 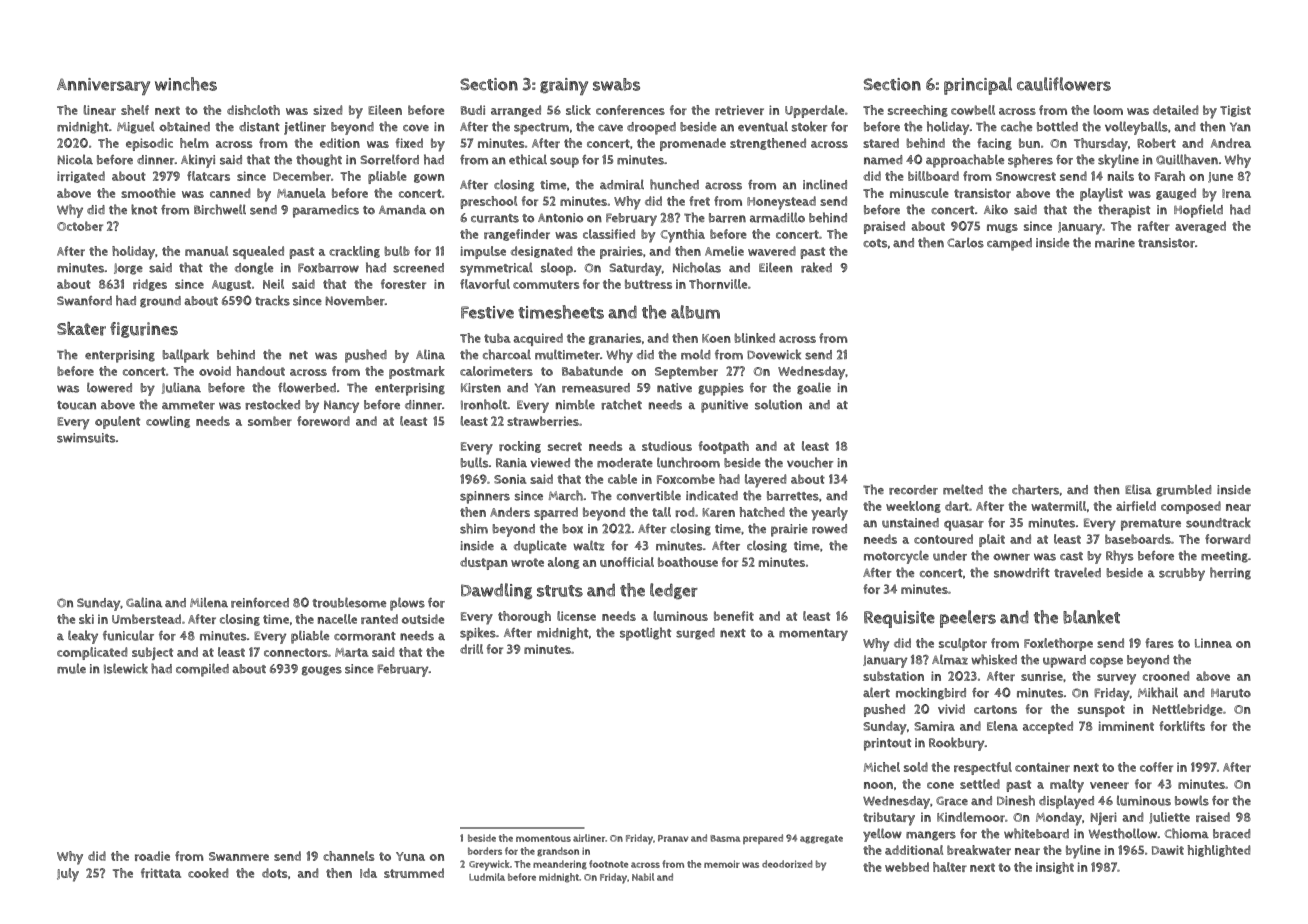 What do you see at coordinates (609, 234) in the document?
I see `classified` at bounding box center [609, 234].
